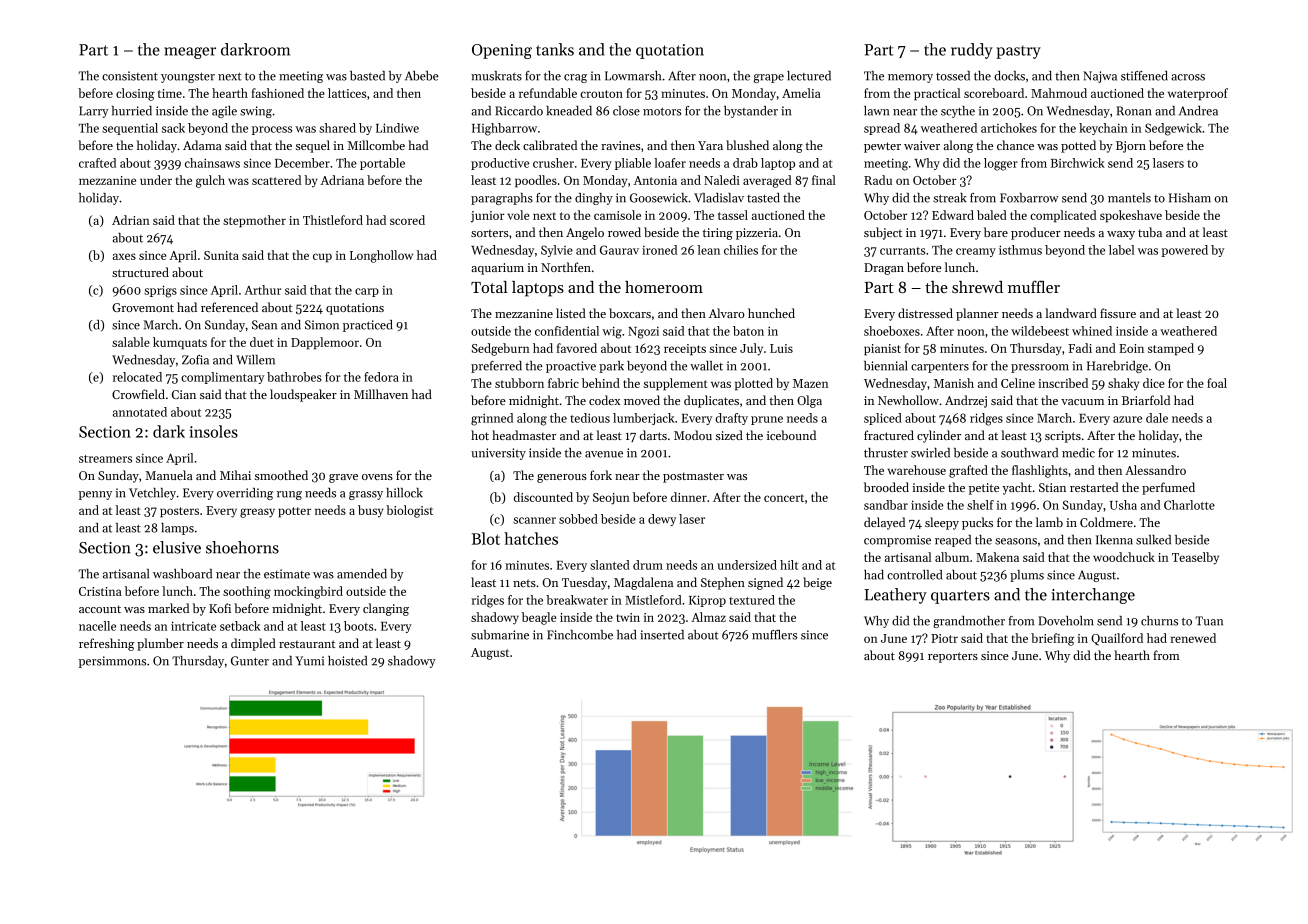 The height and width of the screenshot is (924, 1308). What do you see at coordinates (190, 53) in the screenshot?
I see `meager` at bounding box center [190, 53].
